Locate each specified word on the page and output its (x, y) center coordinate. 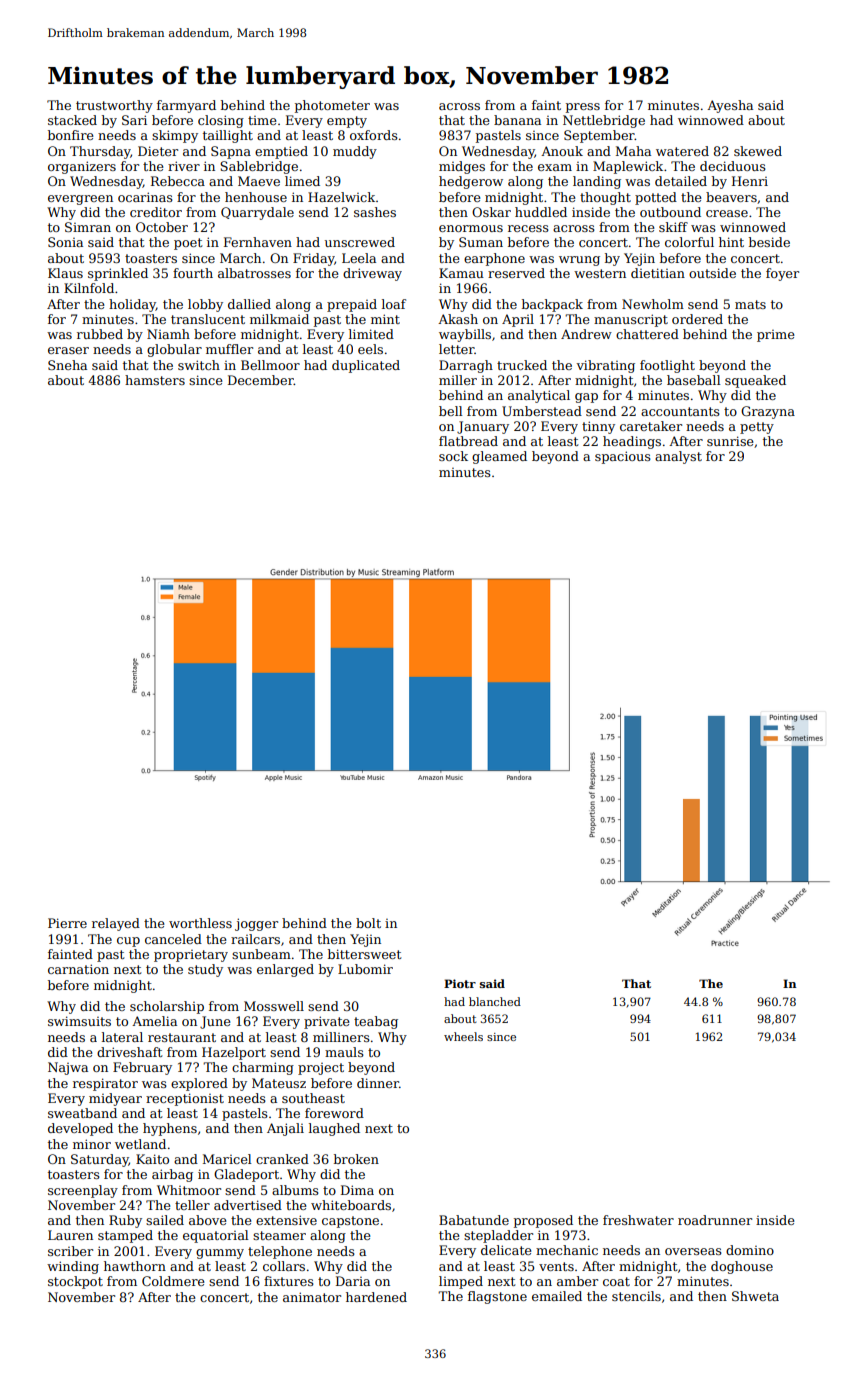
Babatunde (474, 1220)
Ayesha (730, 106)
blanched (495, 1001)
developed (80, 1129)
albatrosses (254, 273)
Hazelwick (341, 197)
